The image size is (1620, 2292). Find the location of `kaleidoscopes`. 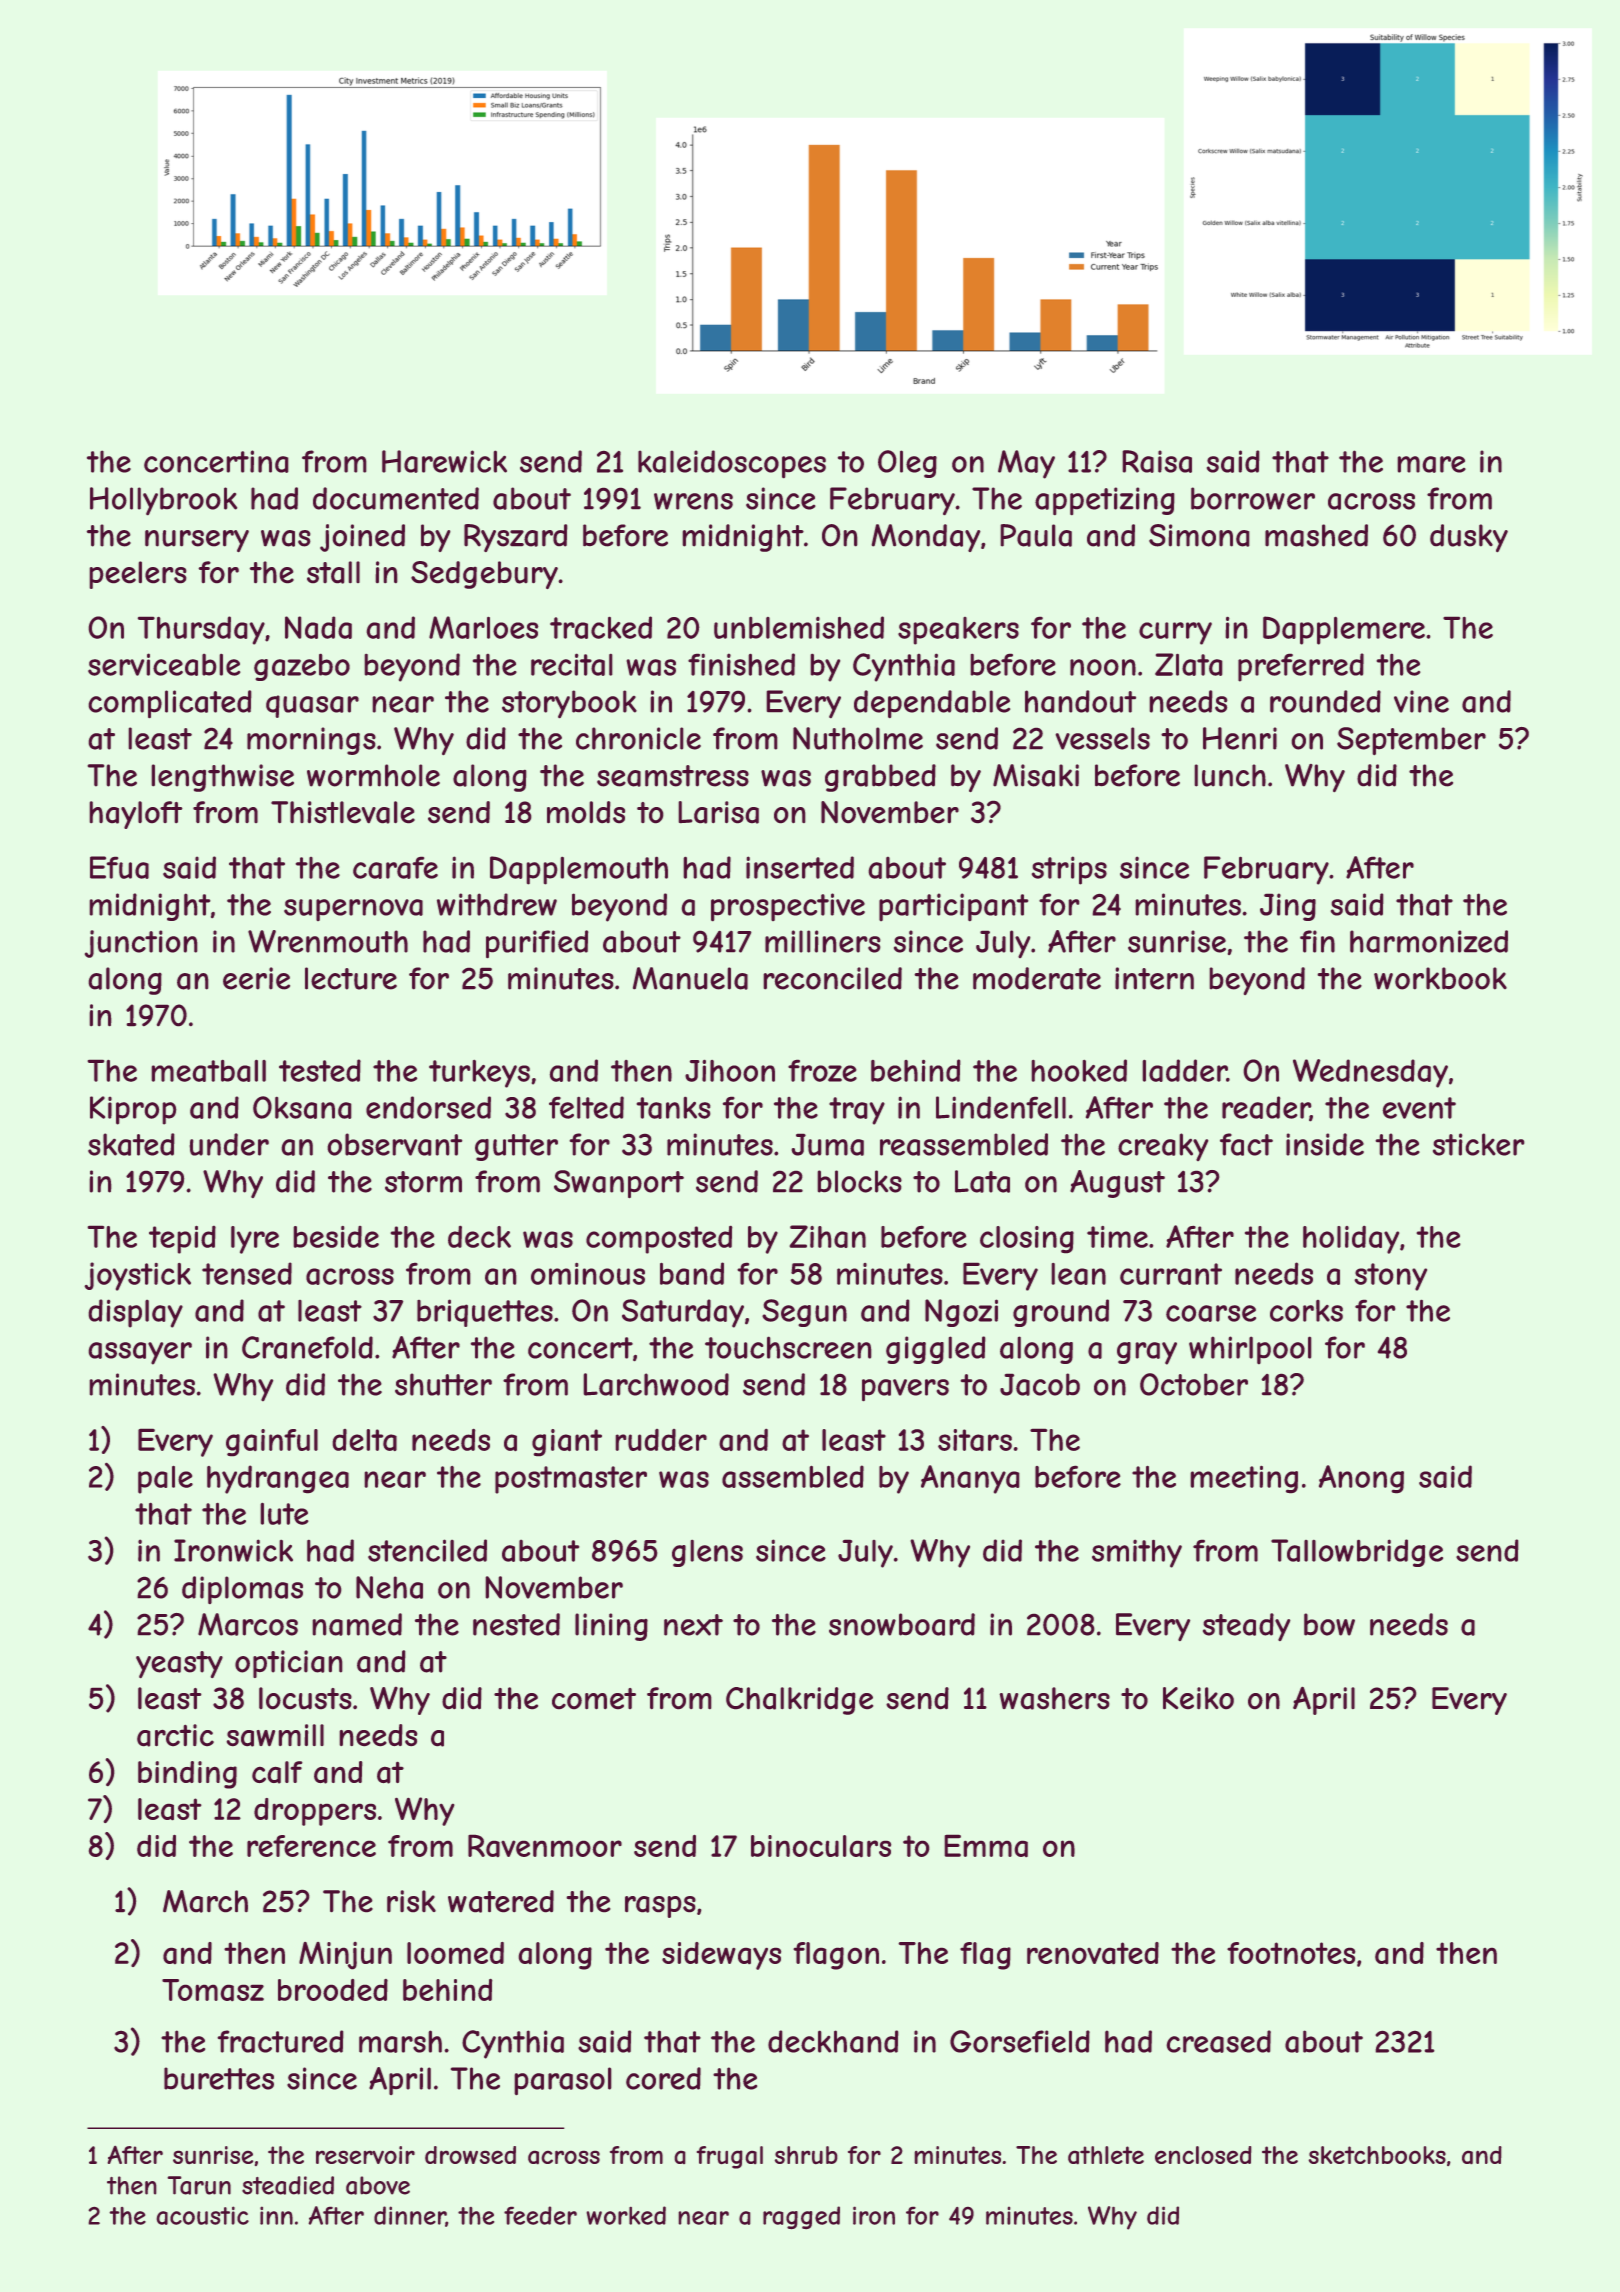

kaleidoscopes is located at coordinates (732, 464).
